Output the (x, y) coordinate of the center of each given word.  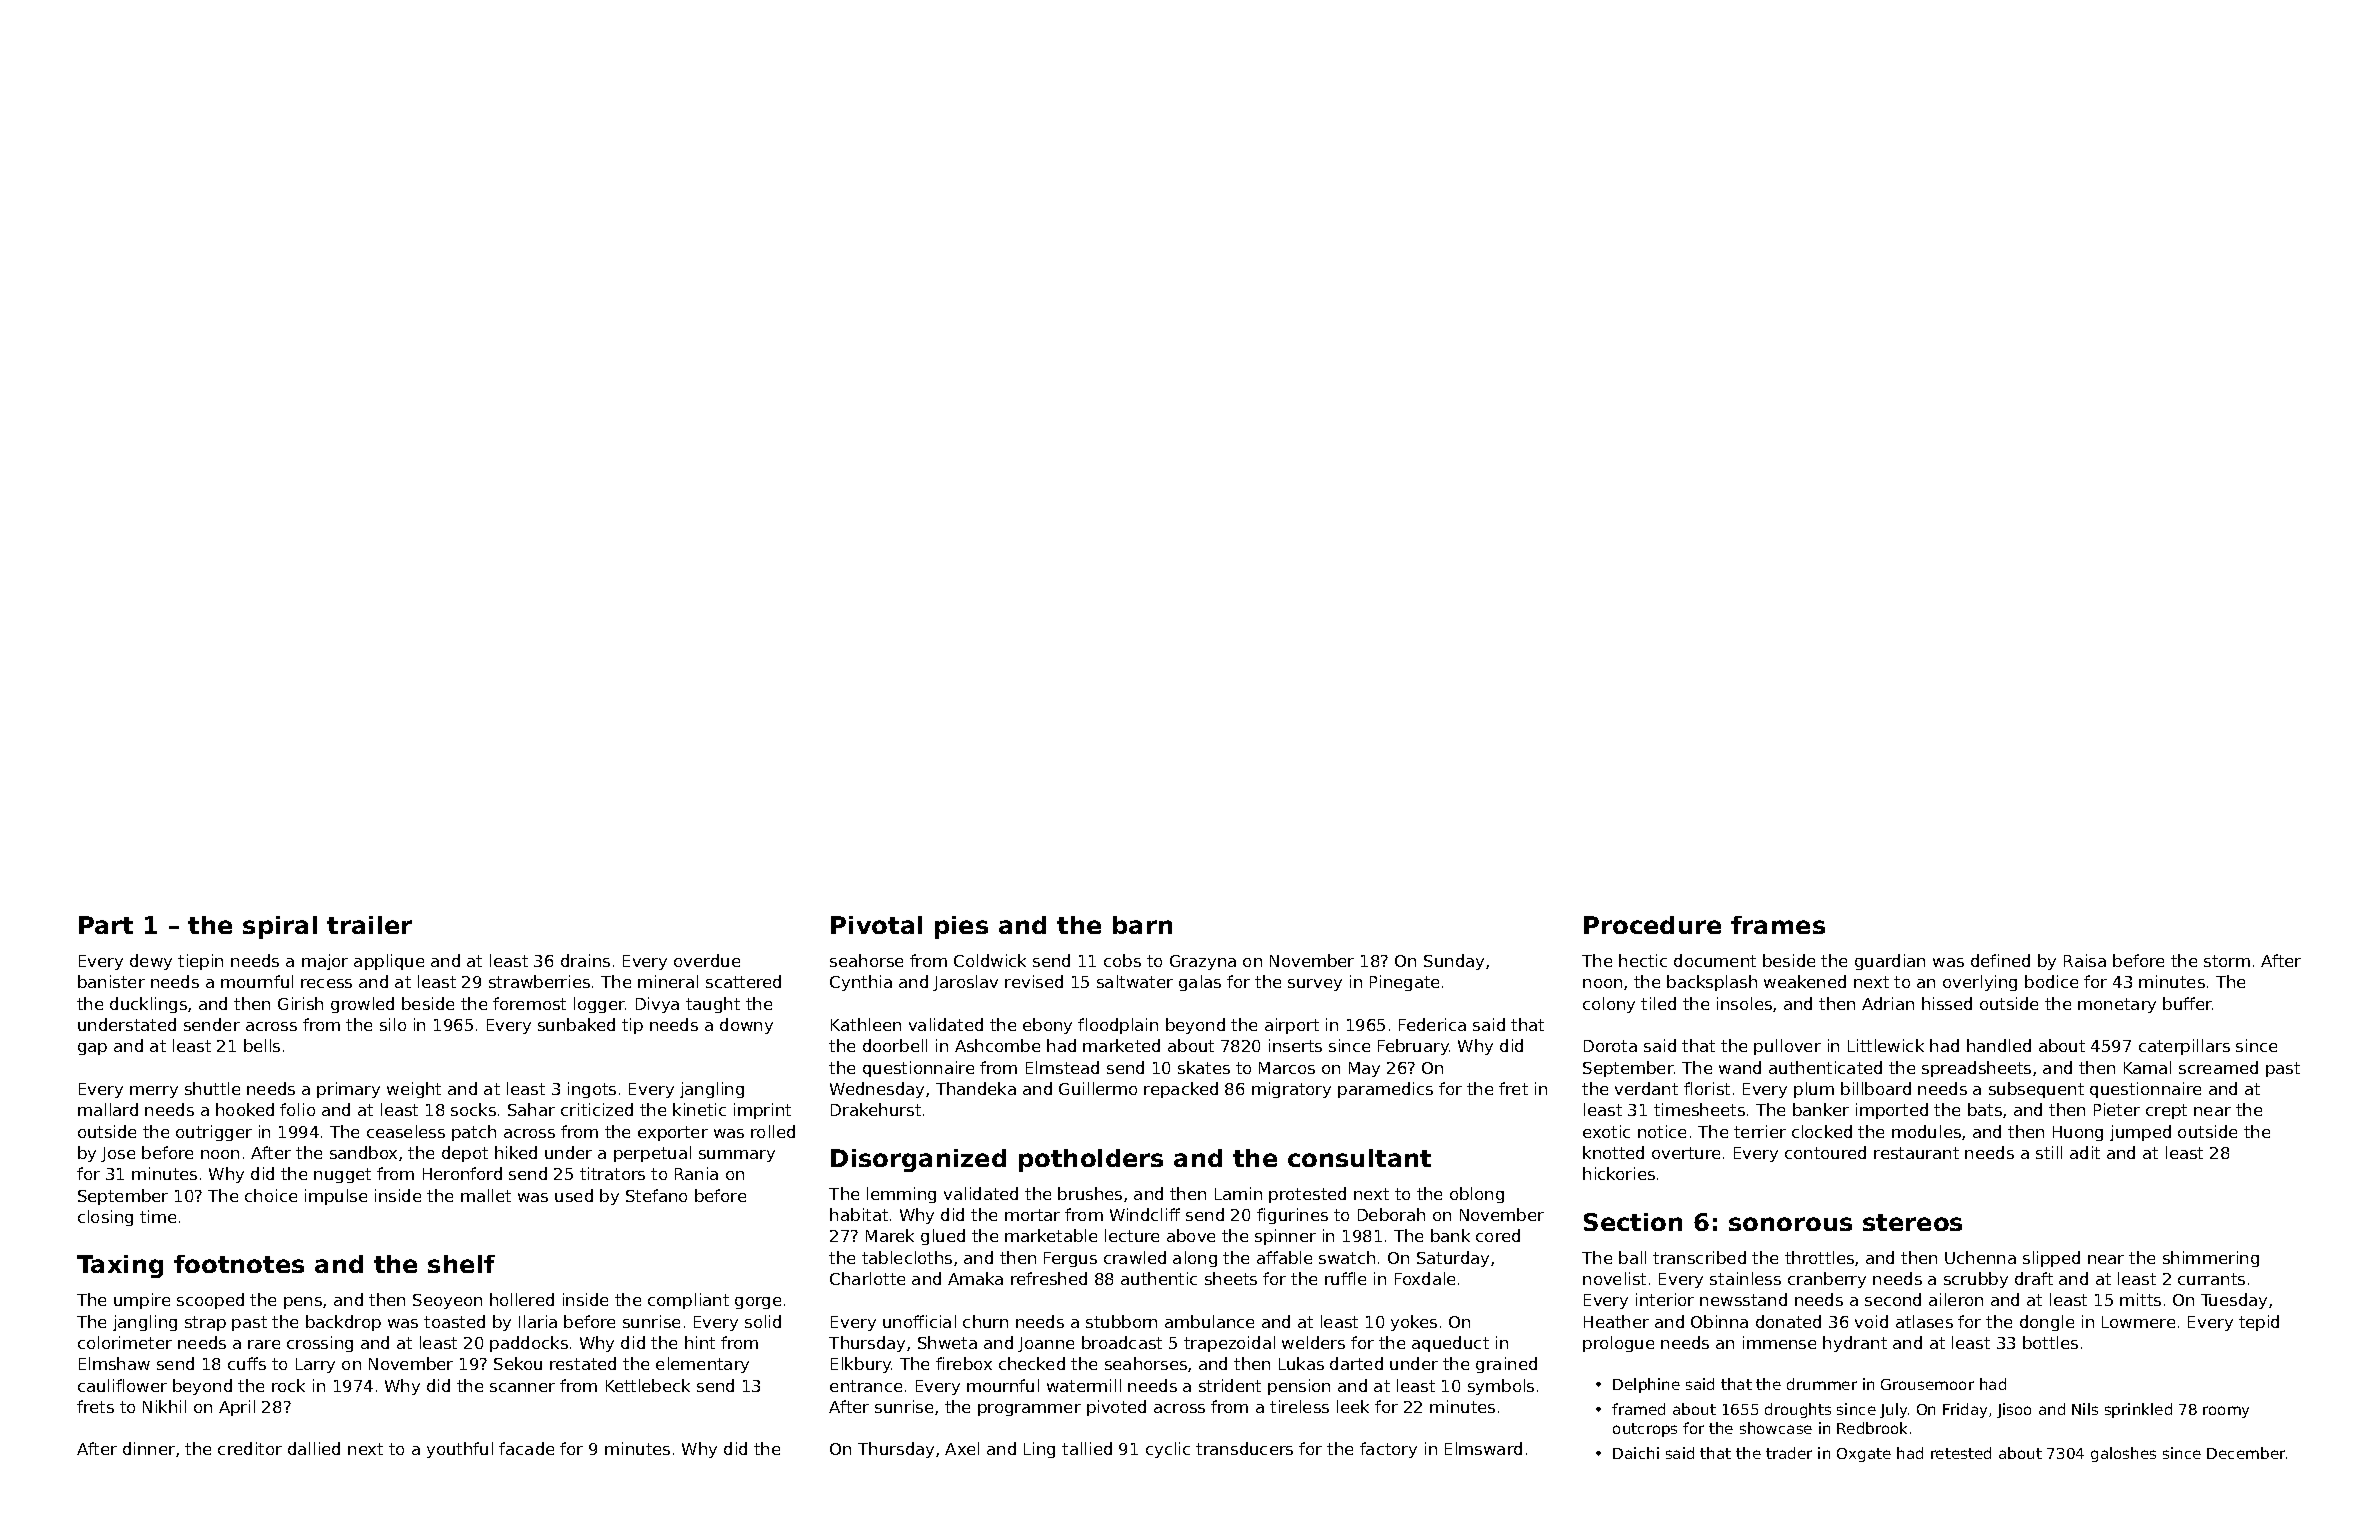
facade (526, 1448)
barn (1142, 925)
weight (414, 1090)
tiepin (200, 962)
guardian (1890, 962)
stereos (1912, 1222)
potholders (1091, 1160)
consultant (1359, 1158)
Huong (2078, 1133)
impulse (336, 1197)
